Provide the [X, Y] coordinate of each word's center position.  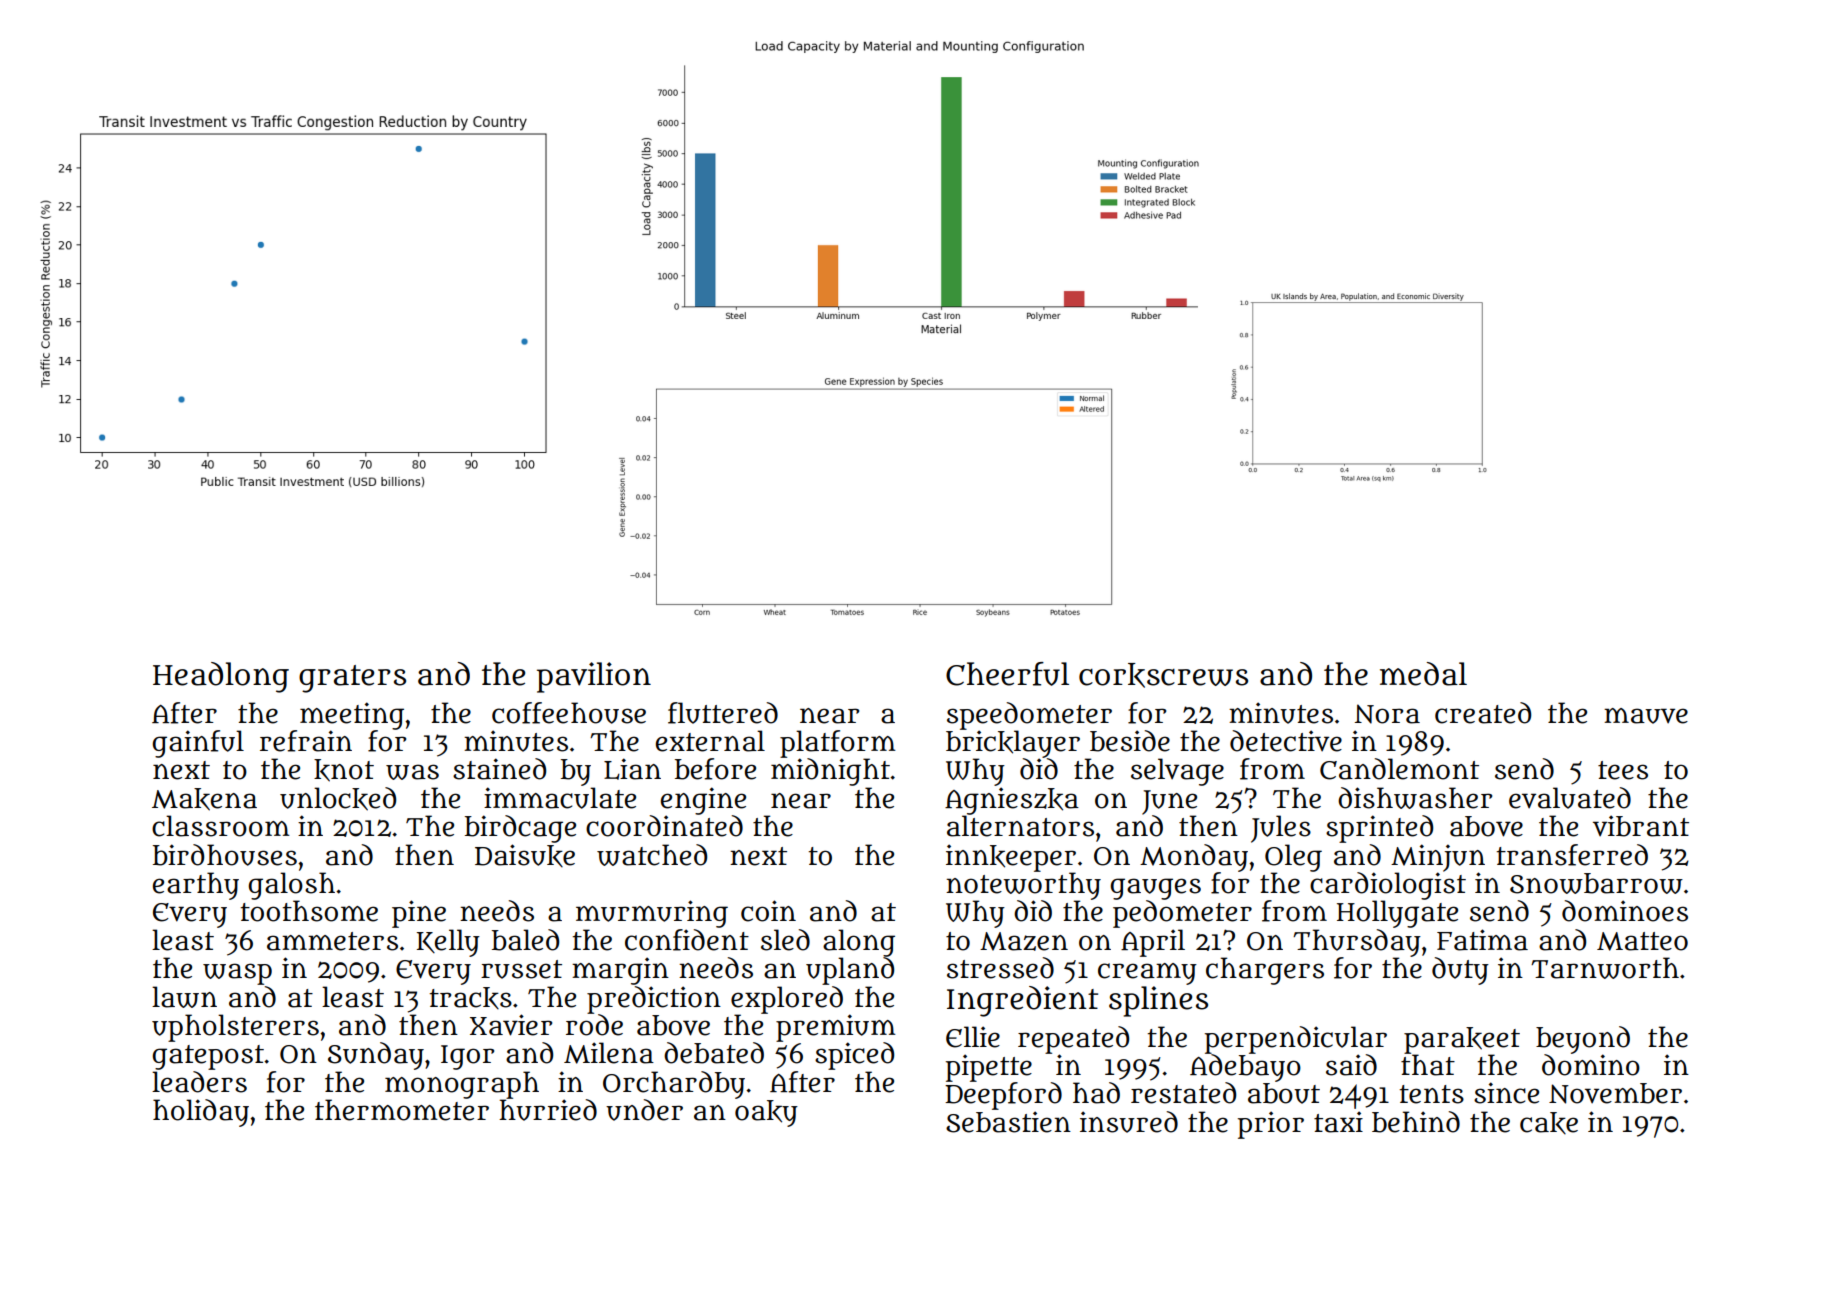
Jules [1281, 829]
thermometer [402, 1110]
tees [1623, 770]
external [710, 741]
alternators [1020, 826]
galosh [291, 886]
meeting [352, 716]
